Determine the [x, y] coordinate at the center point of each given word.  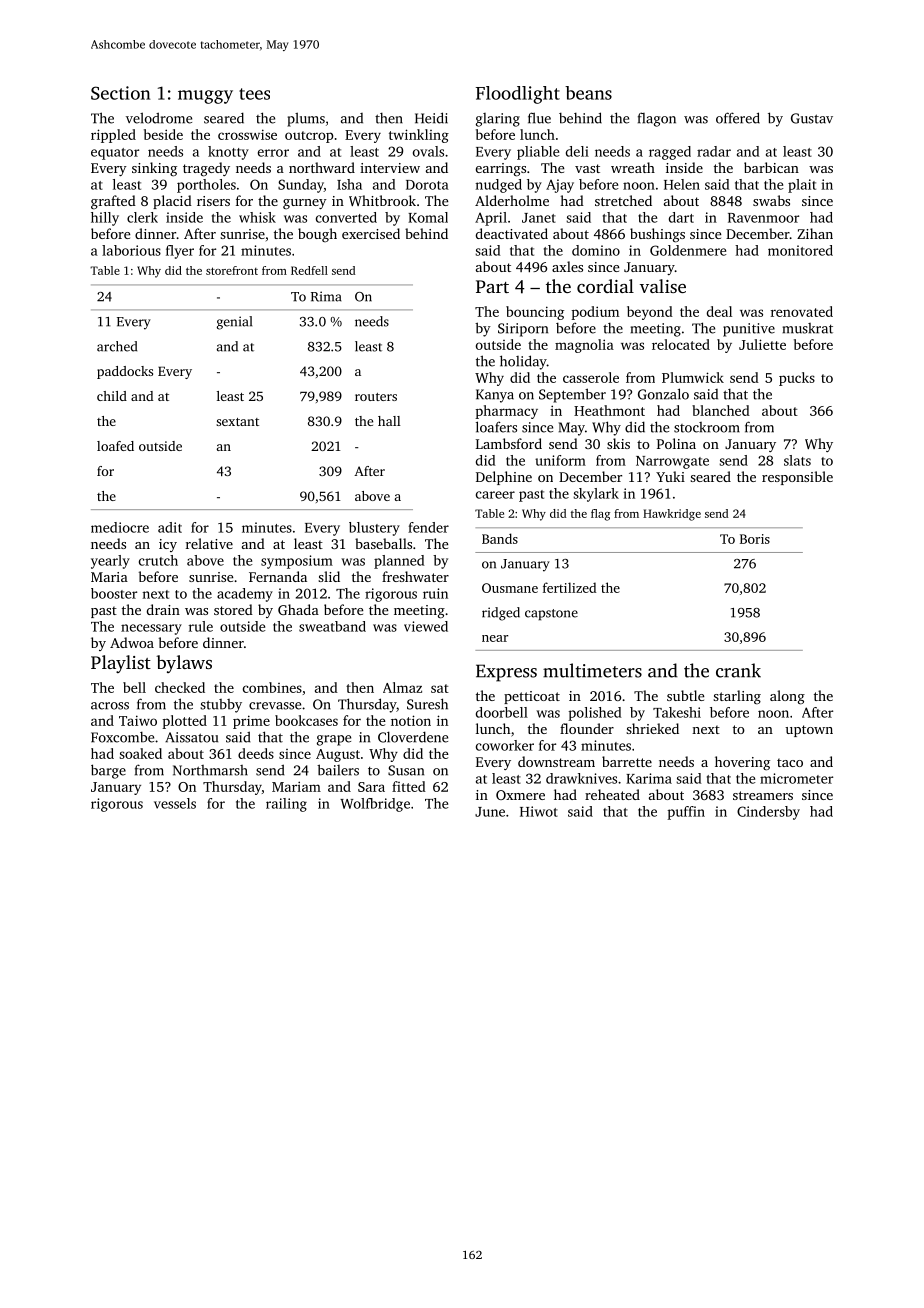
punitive [749, 330]
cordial [605, 286]
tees [254, 94]
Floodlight [518, 95]
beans [588, 93]
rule [201, 626]
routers [376, 397]
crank [738, 670]
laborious [131, 250]
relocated [681, 344]
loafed [115, 446]
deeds [256, 753]
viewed [426, 626]
